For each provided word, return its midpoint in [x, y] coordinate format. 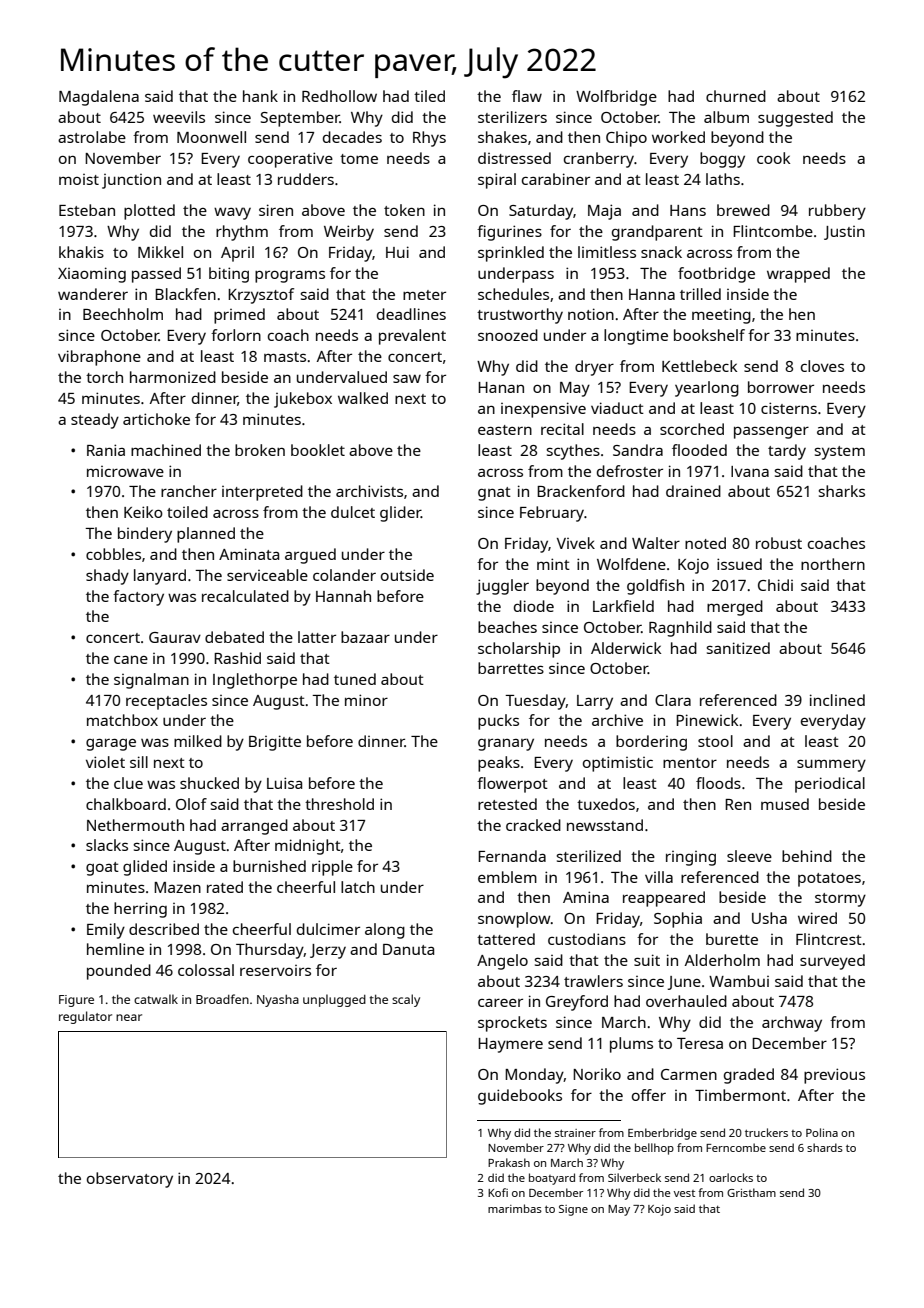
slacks [107, 845]
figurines [509, 233]
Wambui [739, 981]
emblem [507, 877]
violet [105, 762]
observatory [130, 1180]
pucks [498, 722]
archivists [369, 491]
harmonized [173, 377]
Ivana [750, 471]
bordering [651, 743]
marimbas [515, 1208]
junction [131, 181]
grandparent [657, 233]
